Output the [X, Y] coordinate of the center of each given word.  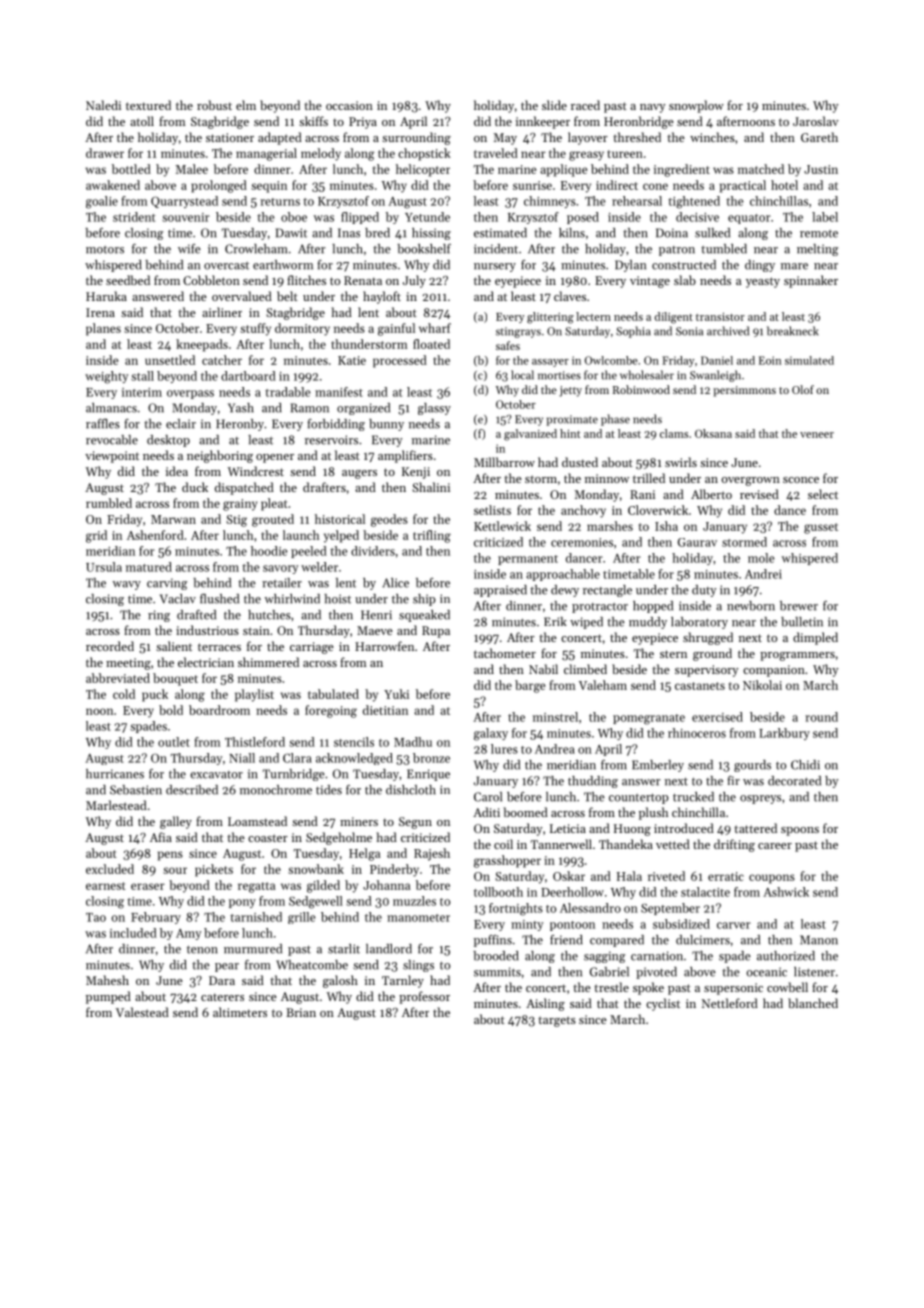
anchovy [583, 511]
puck [155, 695]
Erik [555, 621]
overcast [226, 266]
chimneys [550, 202]
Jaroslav [816, 121]
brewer [799, 606]
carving [167, 584]
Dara [222, 980]
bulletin [802, 622]
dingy [760, 266]
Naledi [103, 105]
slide [554, 105]
